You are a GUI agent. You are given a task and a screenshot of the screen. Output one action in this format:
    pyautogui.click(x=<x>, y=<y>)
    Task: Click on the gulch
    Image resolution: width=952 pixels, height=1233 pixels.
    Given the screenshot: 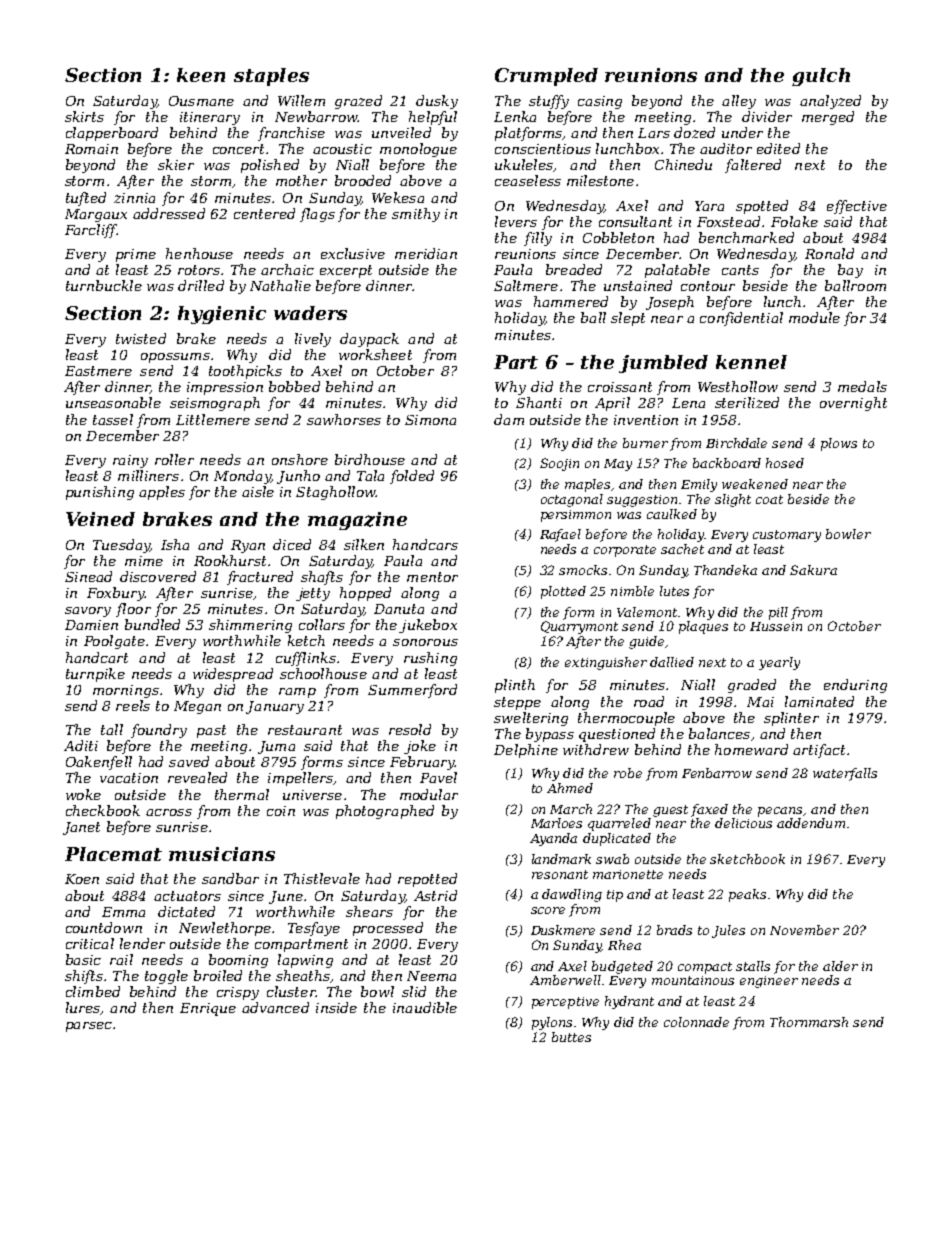 What is the action you would take?
    pyautogui.click(x=821, y=77)
